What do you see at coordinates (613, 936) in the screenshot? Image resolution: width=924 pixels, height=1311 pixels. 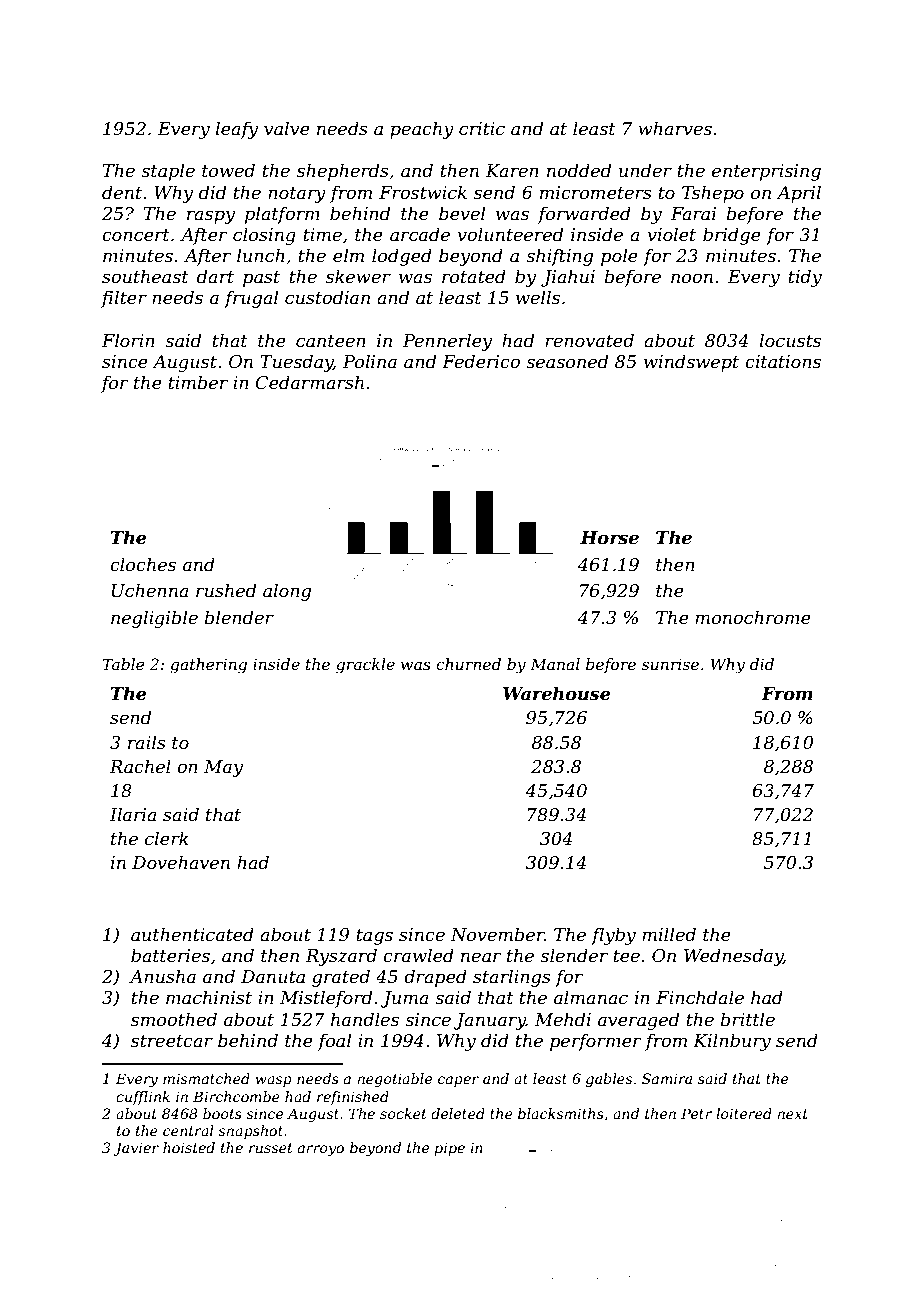 I see `flyby` at bounding box center [613, 936].
